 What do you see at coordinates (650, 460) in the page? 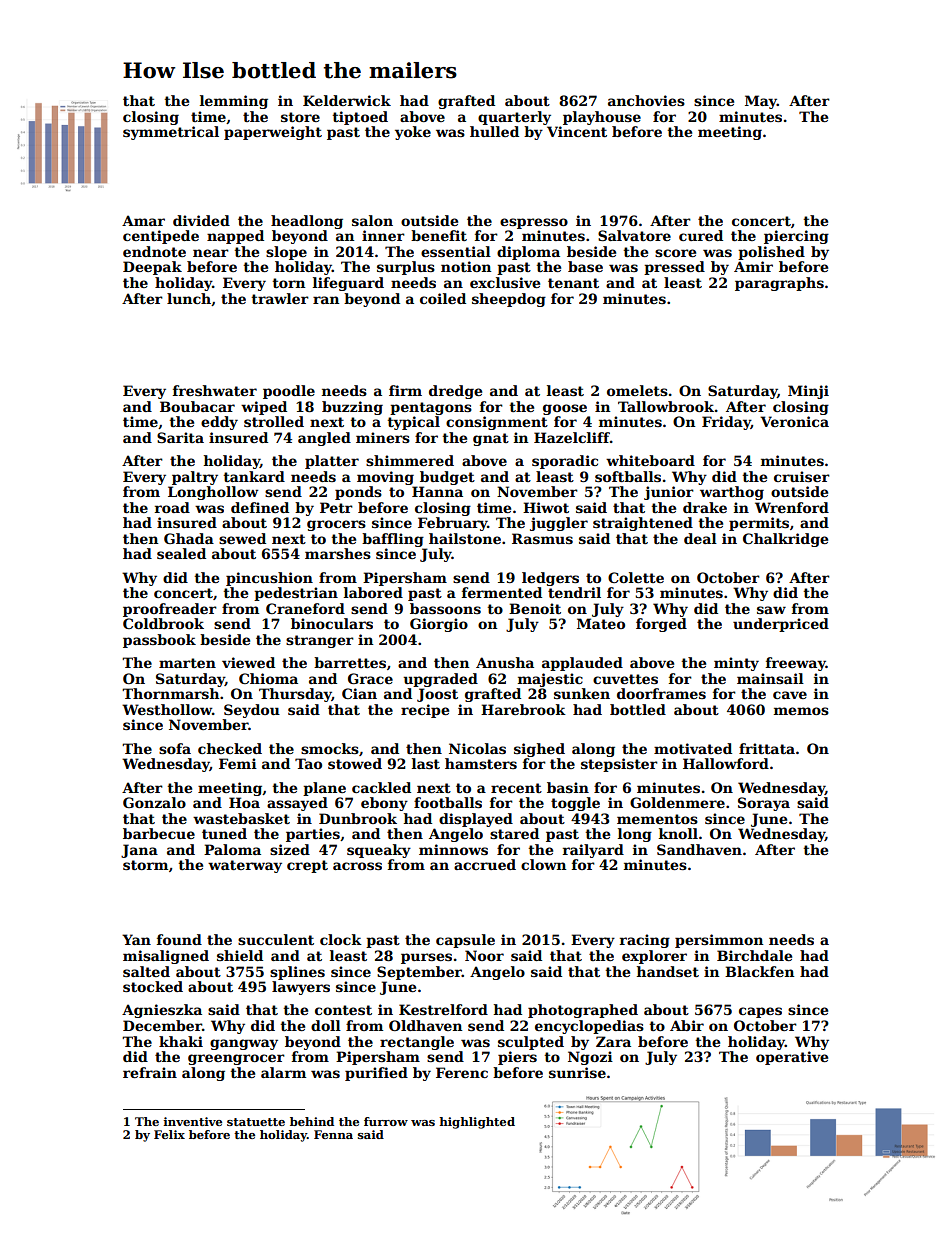
I see `whiteboard` at bounding box center [650, 460].
